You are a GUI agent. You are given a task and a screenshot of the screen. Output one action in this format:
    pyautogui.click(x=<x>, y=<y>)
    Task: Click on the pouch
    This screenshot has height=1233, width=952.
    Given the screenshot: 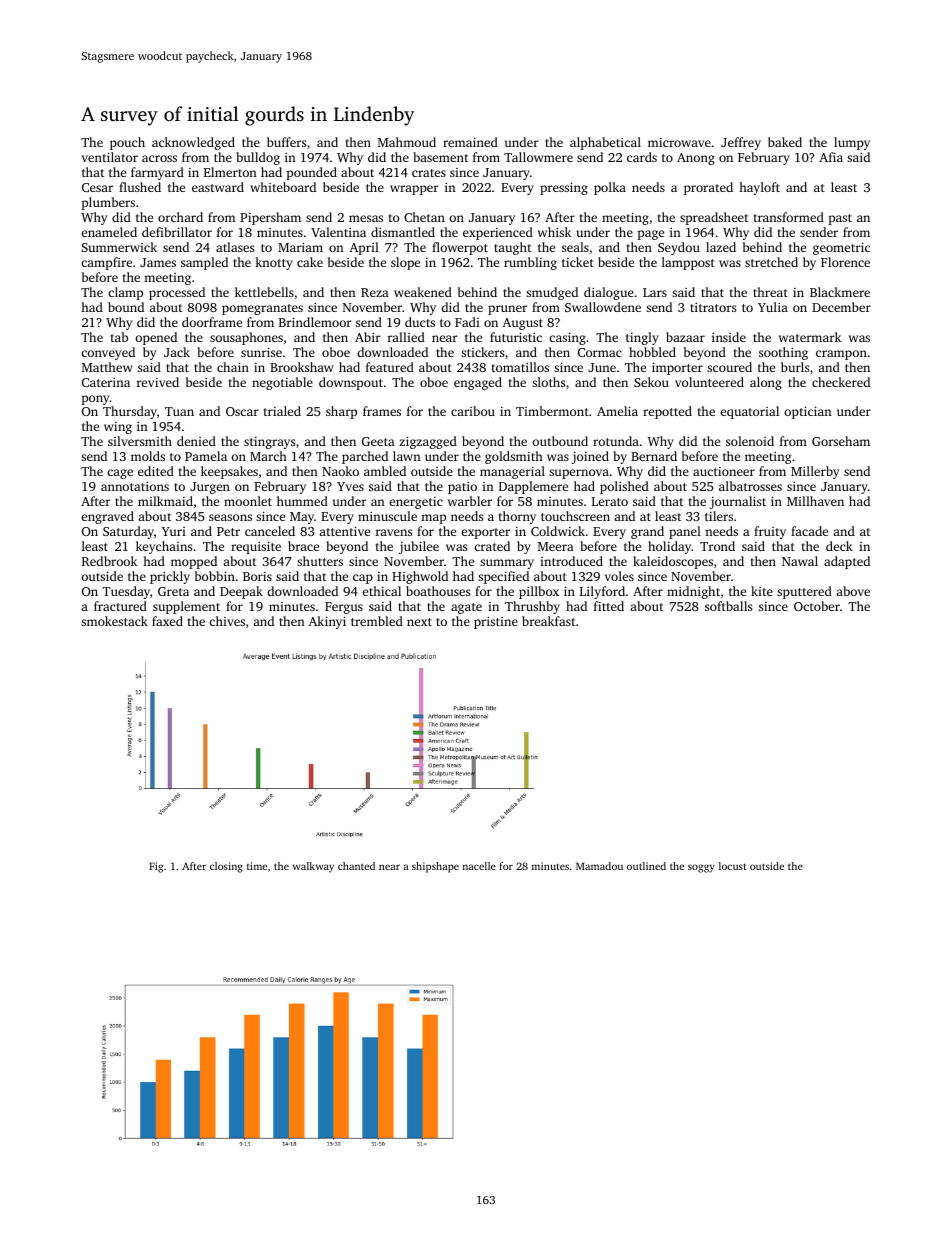 What is the action you would take?
    pyautogui.click(x=127, y=143)
